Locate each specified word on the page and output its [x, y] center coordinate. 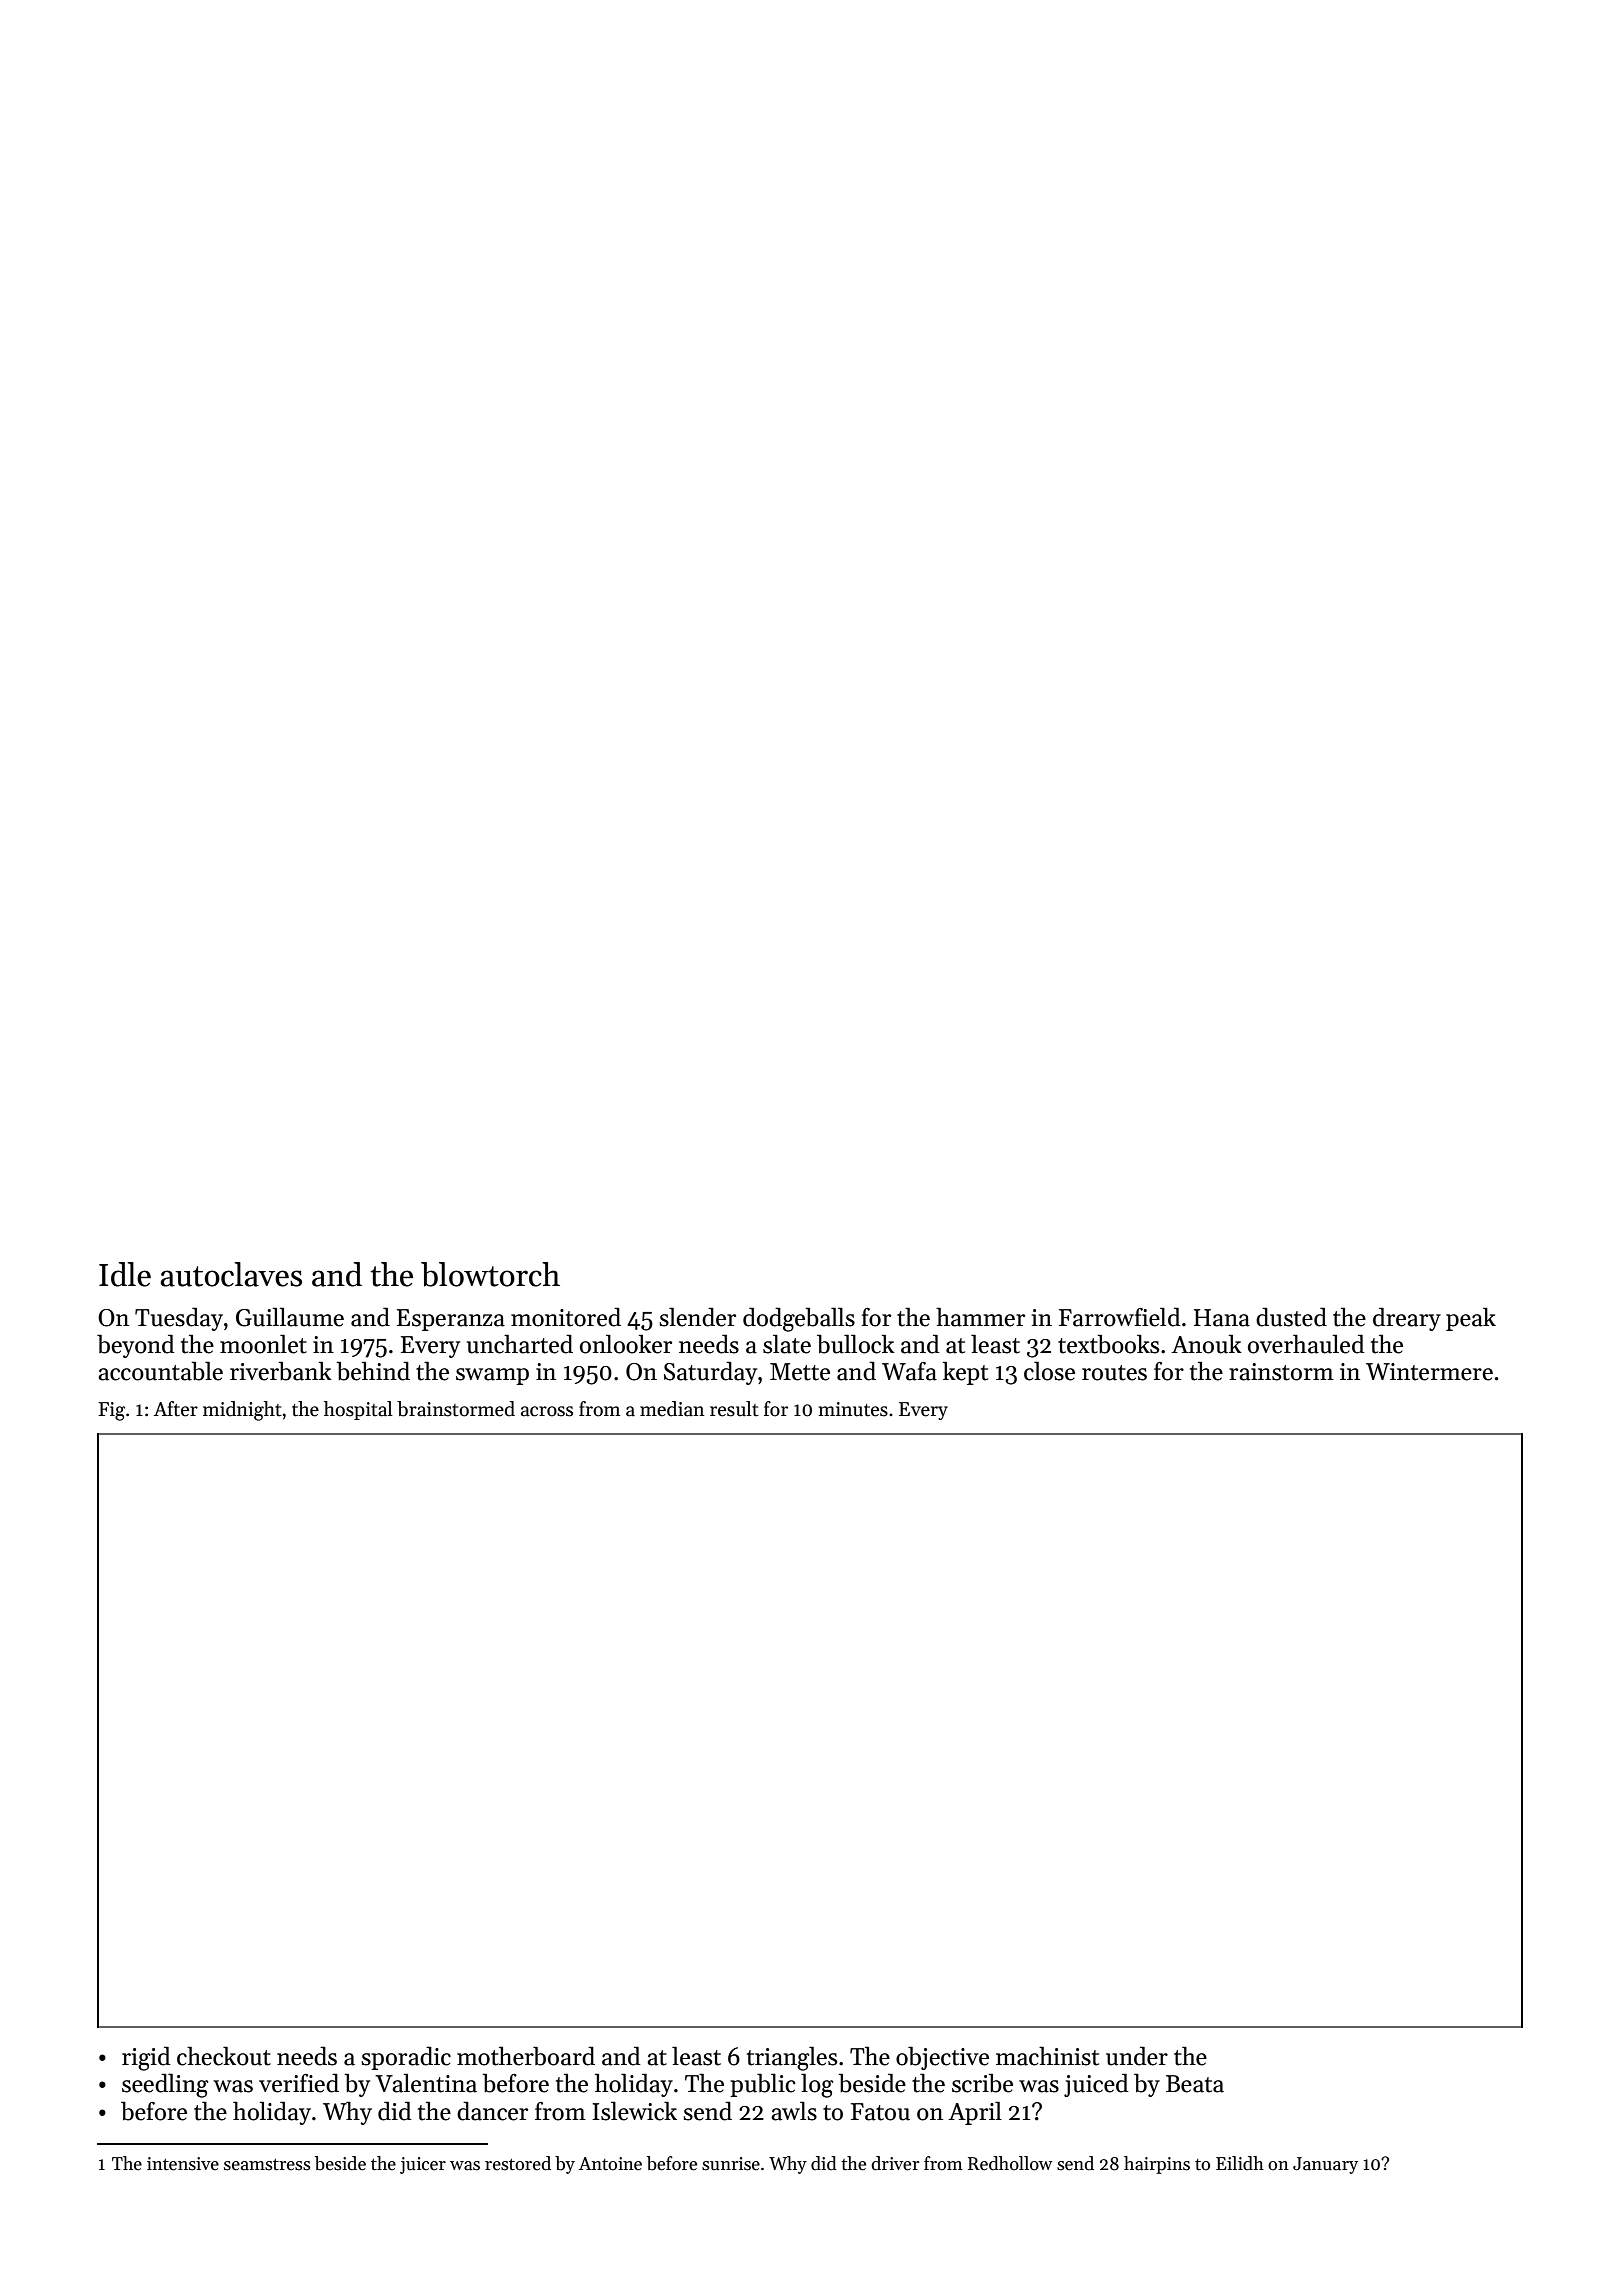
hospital [358, 1410]
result [734, 1409]
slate [787, 1344]
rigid [146, 2058]
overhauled [1306, 1344]
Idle [125, 1274]
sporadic [406, 2058]
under [1137, 2056]
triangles [792, 2058]
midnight [242, 1411]
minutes [853, 1409]
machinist [1047, 2056]
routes [1114, 1373]
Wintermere [1429, 1372]
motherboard [526, 2056]
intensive [183, 2164]
